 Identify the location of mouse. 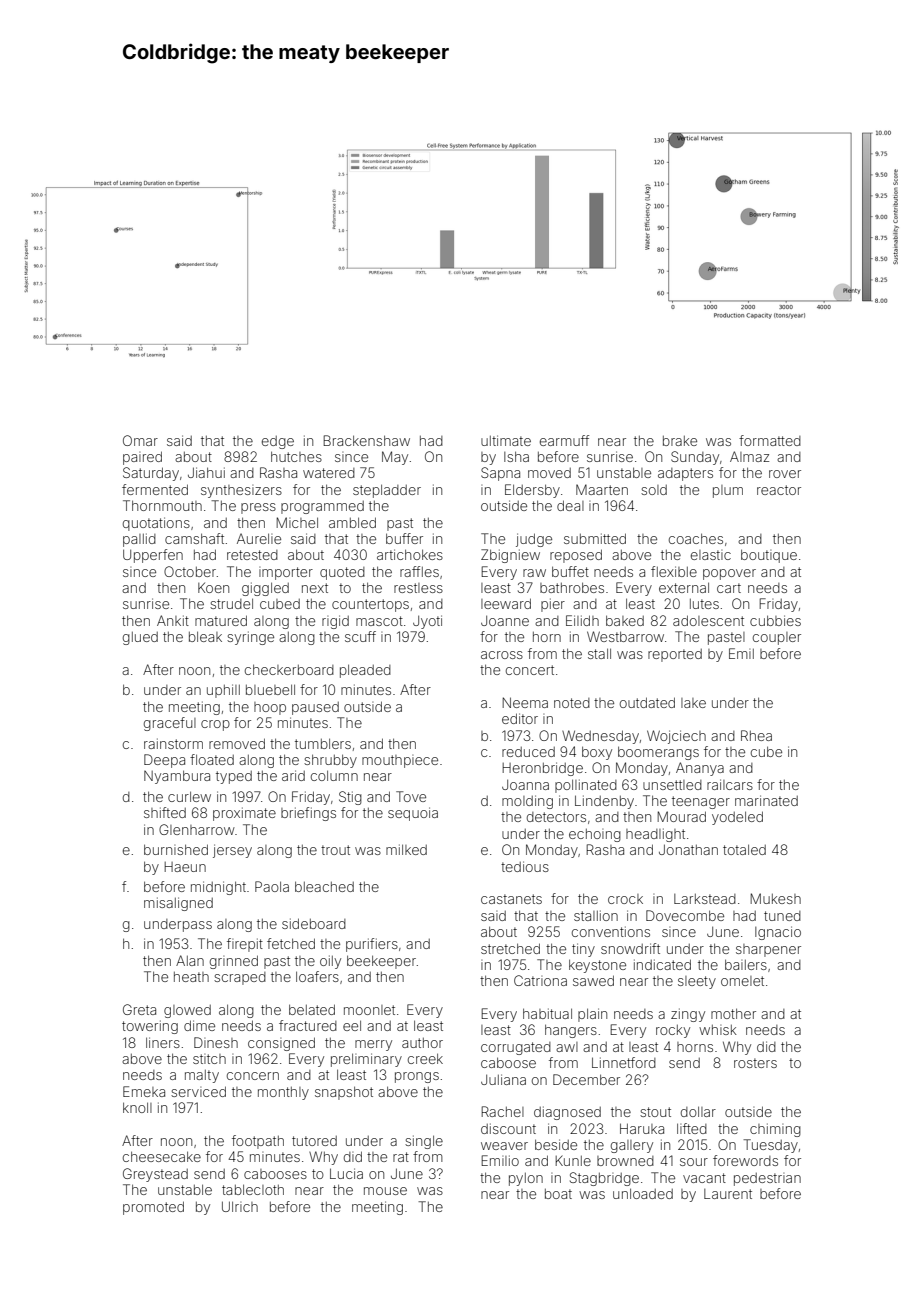
(385, 1191).
